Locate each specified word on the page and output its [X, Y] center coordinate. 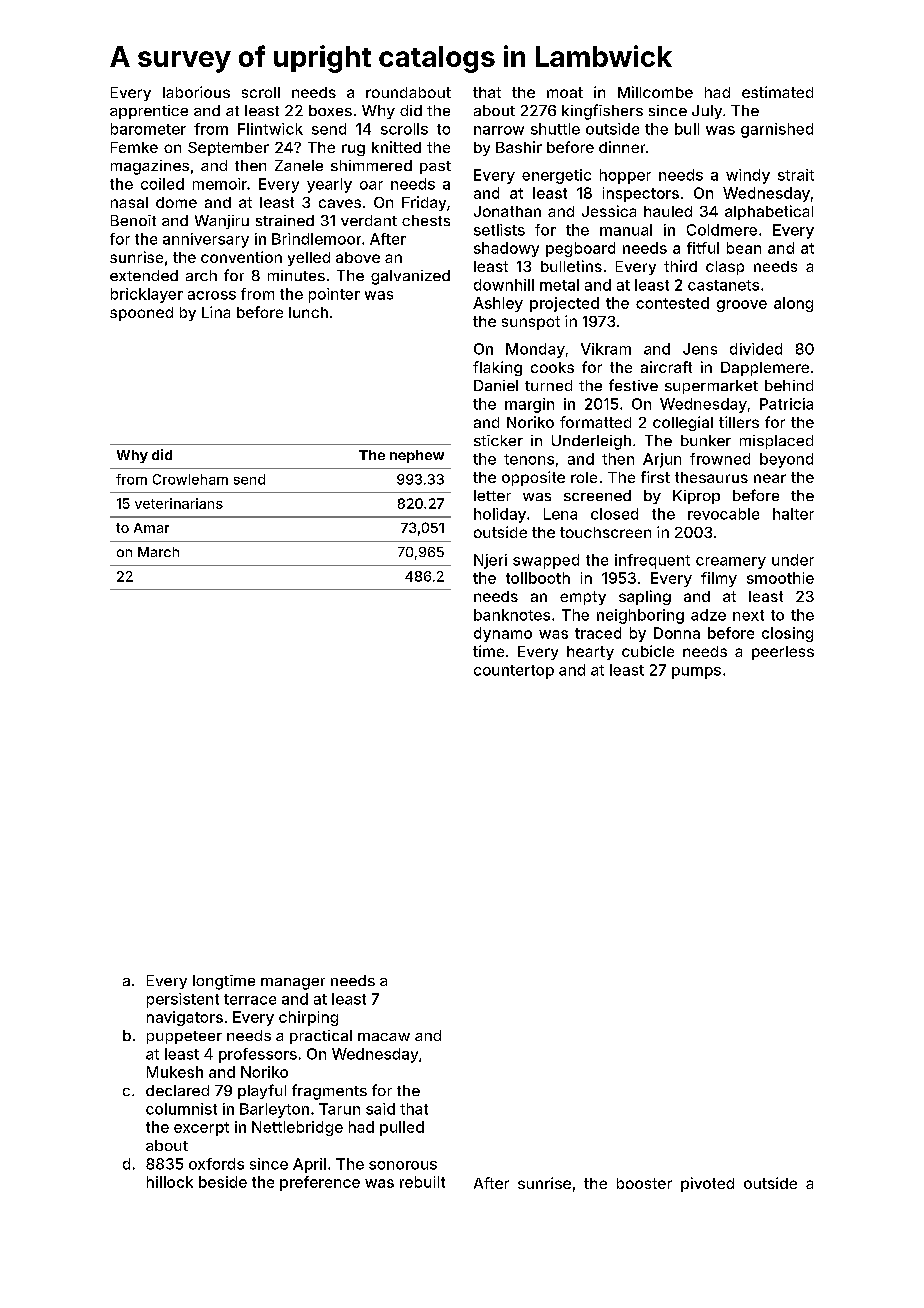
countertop [514, 672]
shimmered [371, 165]
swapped [546, 561]
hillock [170, 1182]
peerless [783, 653]
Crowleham [190, 479]
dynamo [503, 634]
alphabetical [769, 212]
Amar [151, 528]
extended [144, 275]
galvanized [410, 277]
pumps [696, 673]
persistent [183, 1000]
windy [748, 176]
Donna [677, 633]
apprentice [149, 112]
